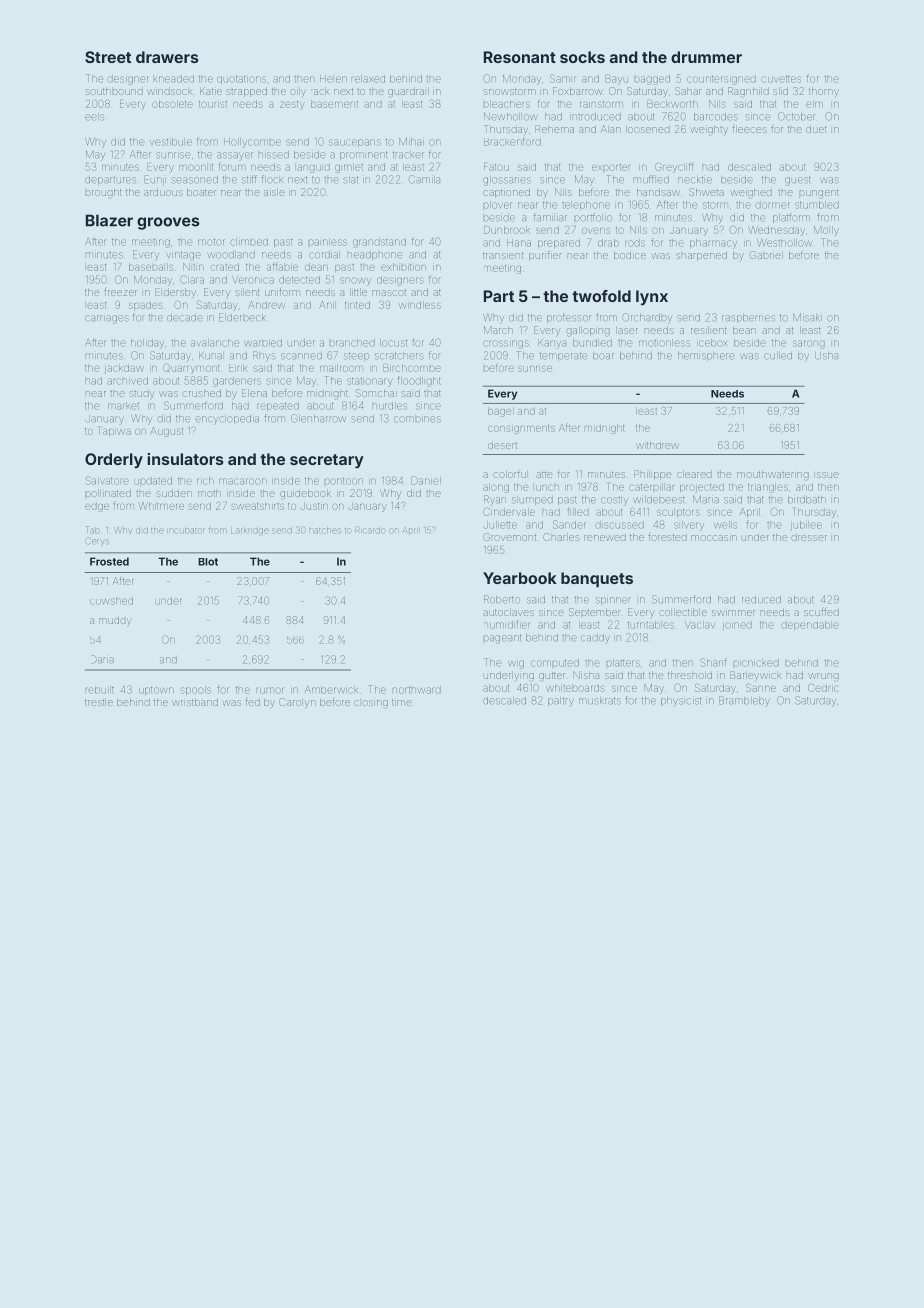 The width and height of the screenshot is (924, 1308). What do you see at coordinates (778, 355) in the screenshot?
I see `culled` at bounding box center [778, 355].
